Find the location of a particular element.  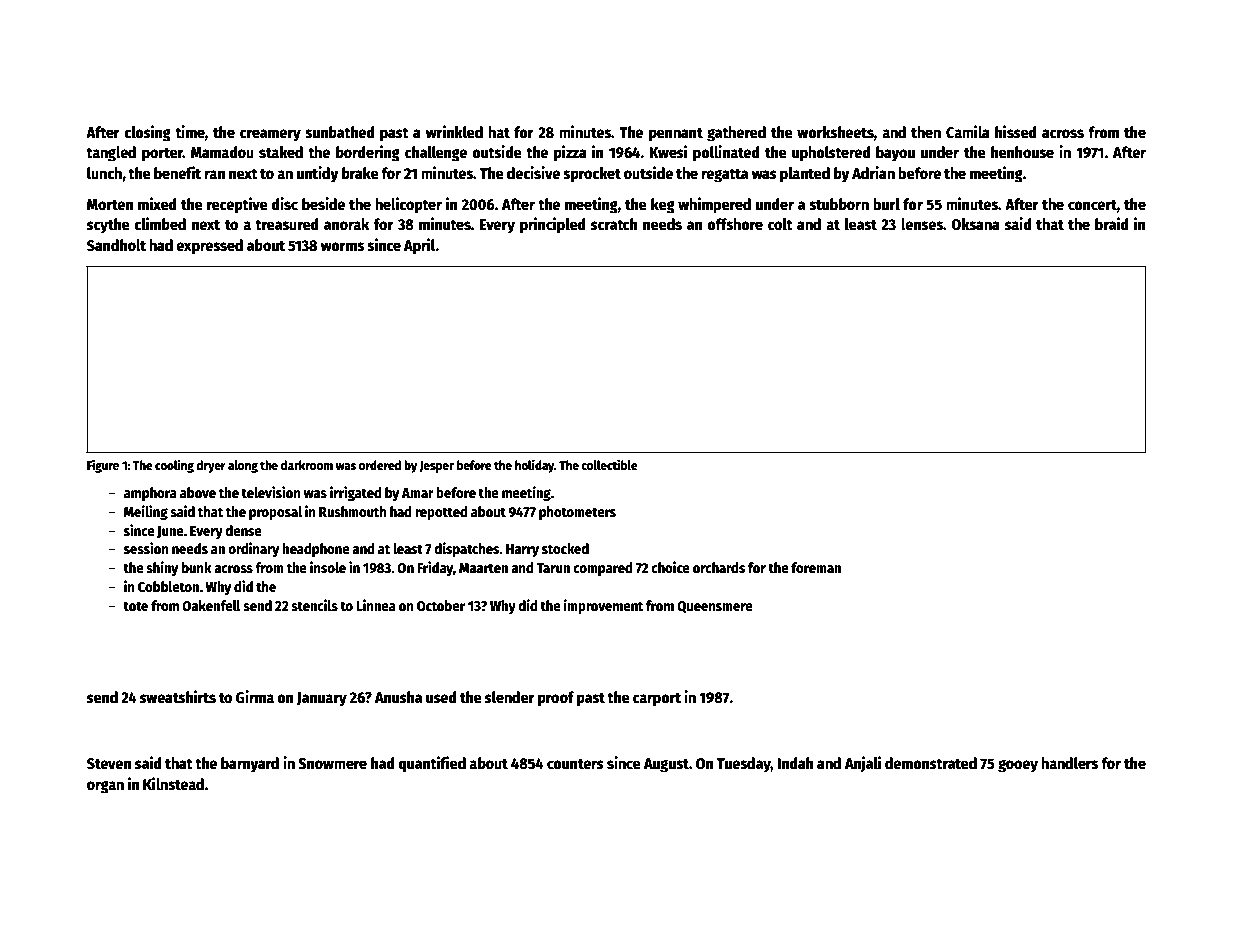

ordered is located at coordinates (380, 465).
